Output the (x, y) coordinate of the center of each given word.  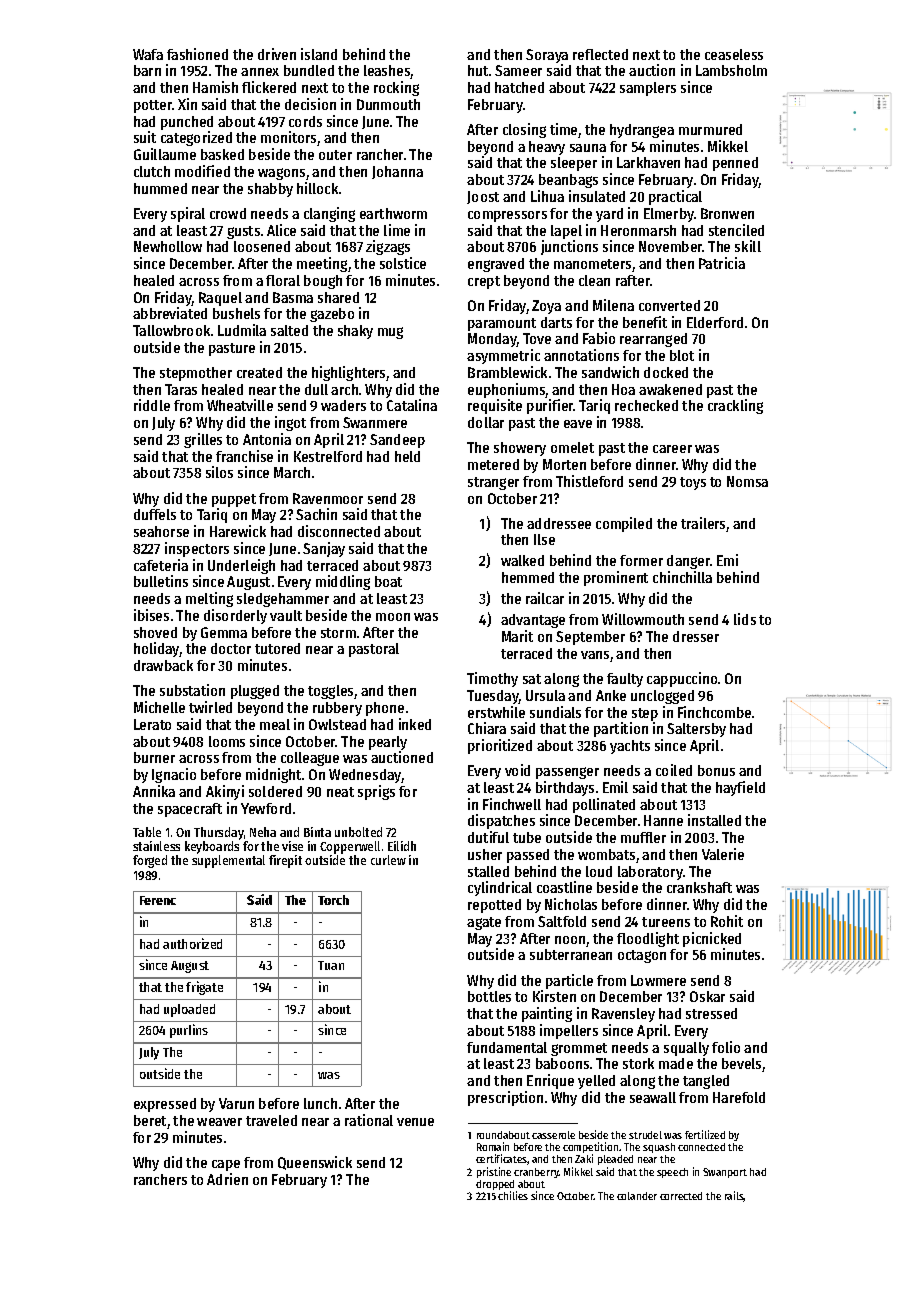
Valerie (723, 854)
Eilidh (402, 846)
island (319, 54)
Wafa (148, 54)
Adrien (227, 1179)
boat (388, 581)
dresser (696, 636)
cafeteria (161, 565)
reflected (600, 54)
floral (283, 280)
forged (150, 861)
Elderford (715, 322)
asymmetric (503, 356)
